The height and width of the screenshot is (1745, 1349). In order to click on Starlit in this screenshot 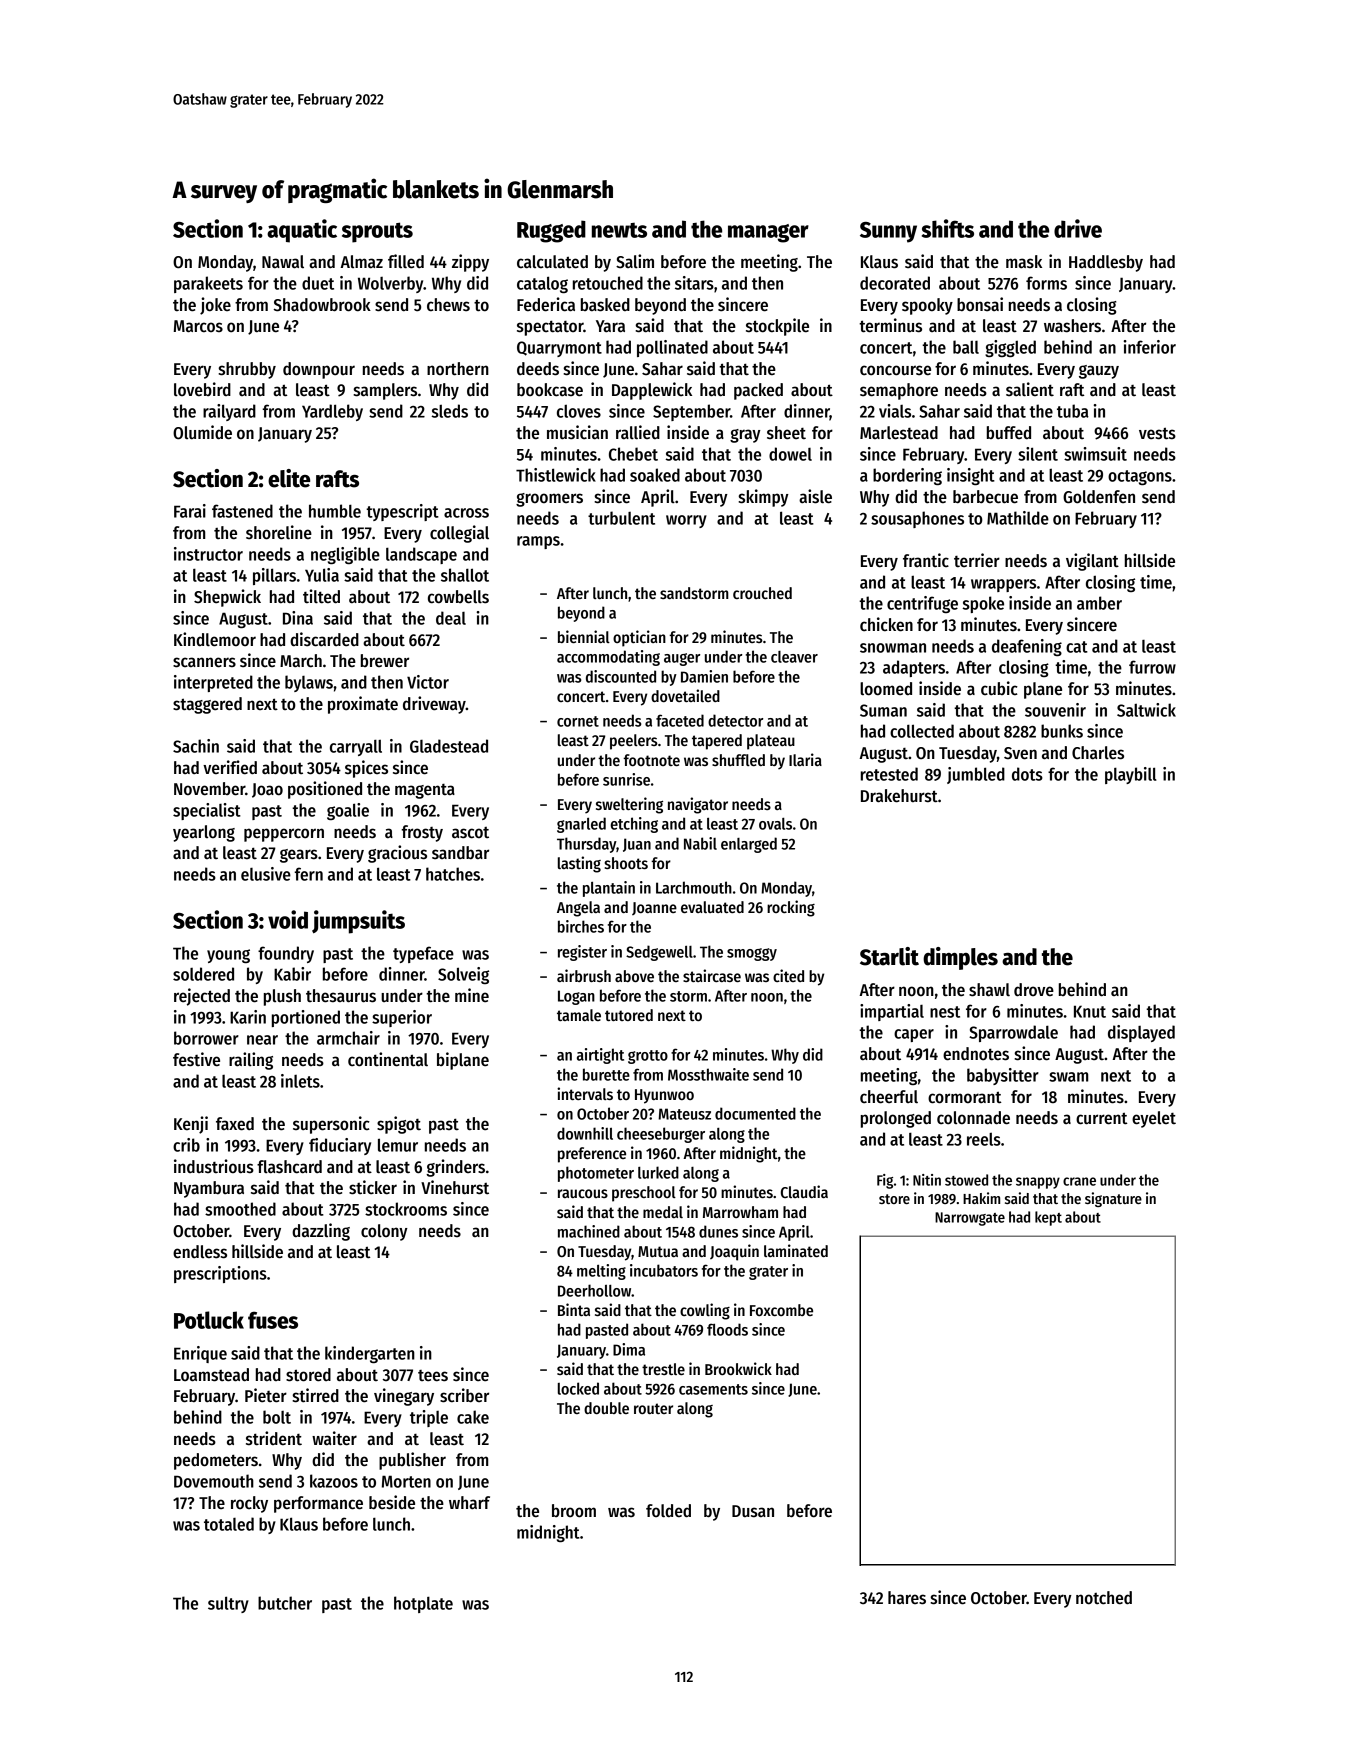, I will do `click(889, 956)`.
